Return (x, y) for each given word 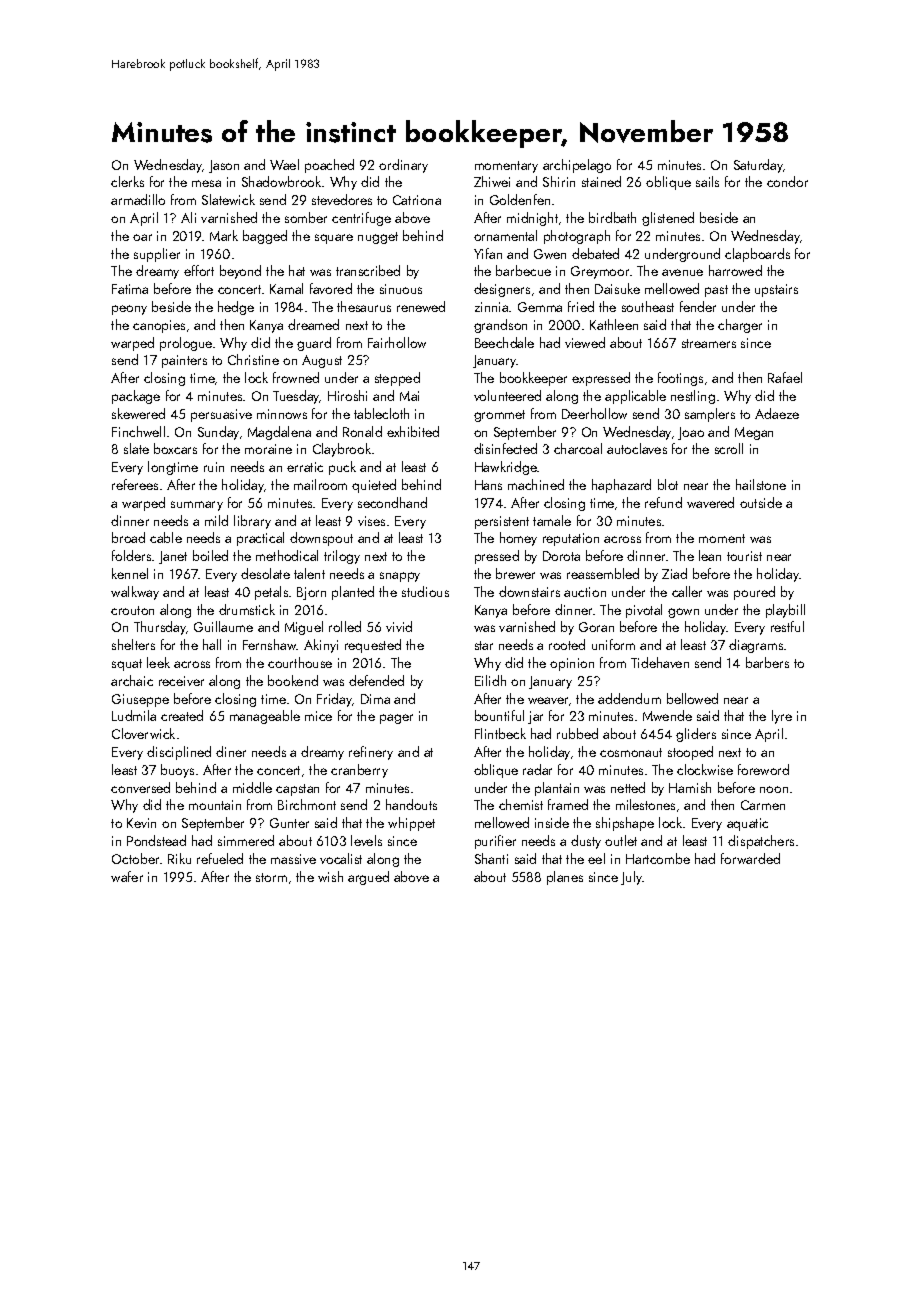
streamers (709, 343)
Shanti (491, 858)
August (322, 361)
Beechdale (504, 342)
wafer (127, 876)
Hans (488, 485)
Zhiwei (492, 181)
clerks (127, 181)
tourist (744, 556)
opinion (572, 664)
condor (787, 181)
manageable (265, 717)
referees (135, 484)
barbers (767, 662)
